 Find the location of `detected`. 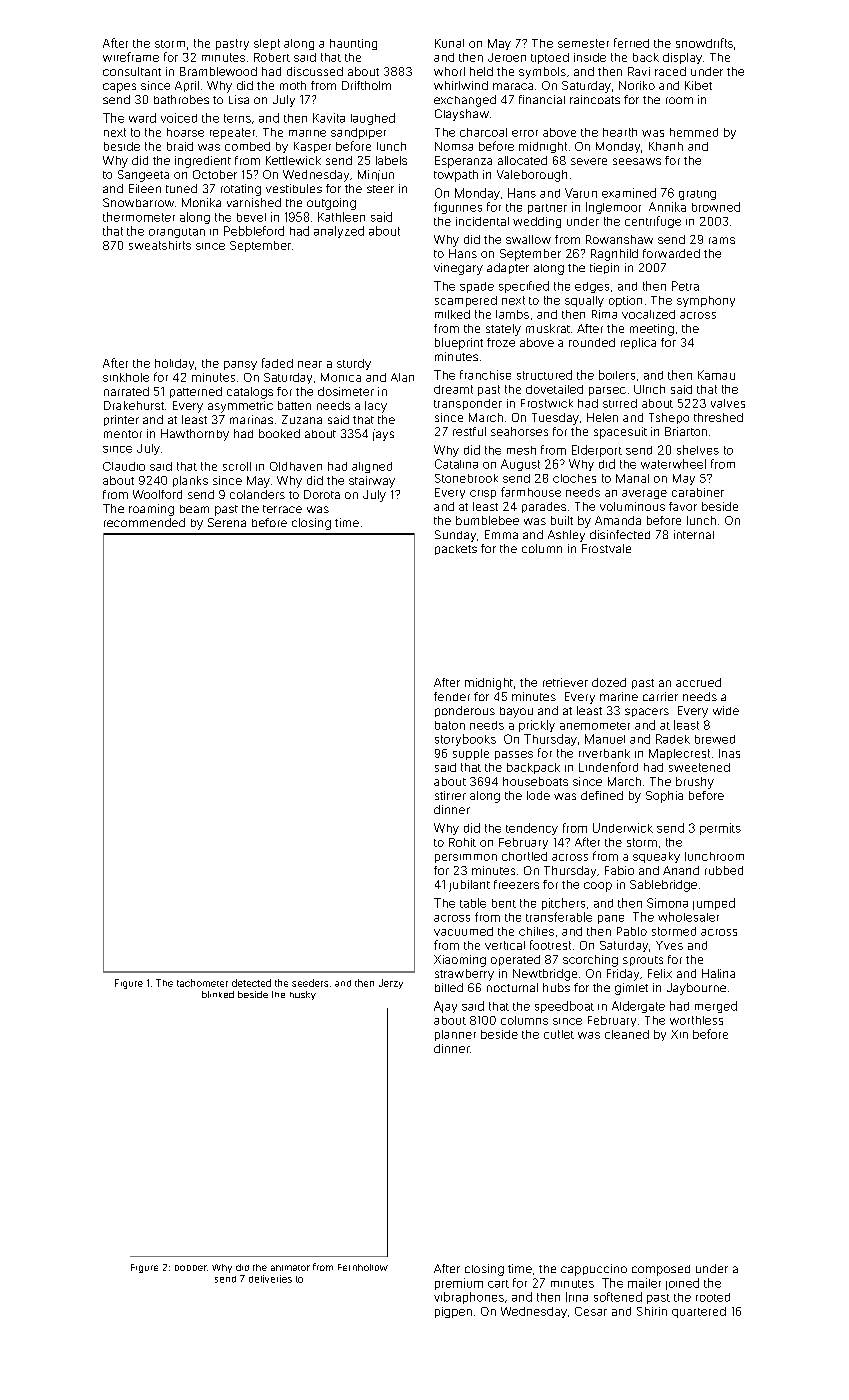

detected is located at coordinates (251, 983).
